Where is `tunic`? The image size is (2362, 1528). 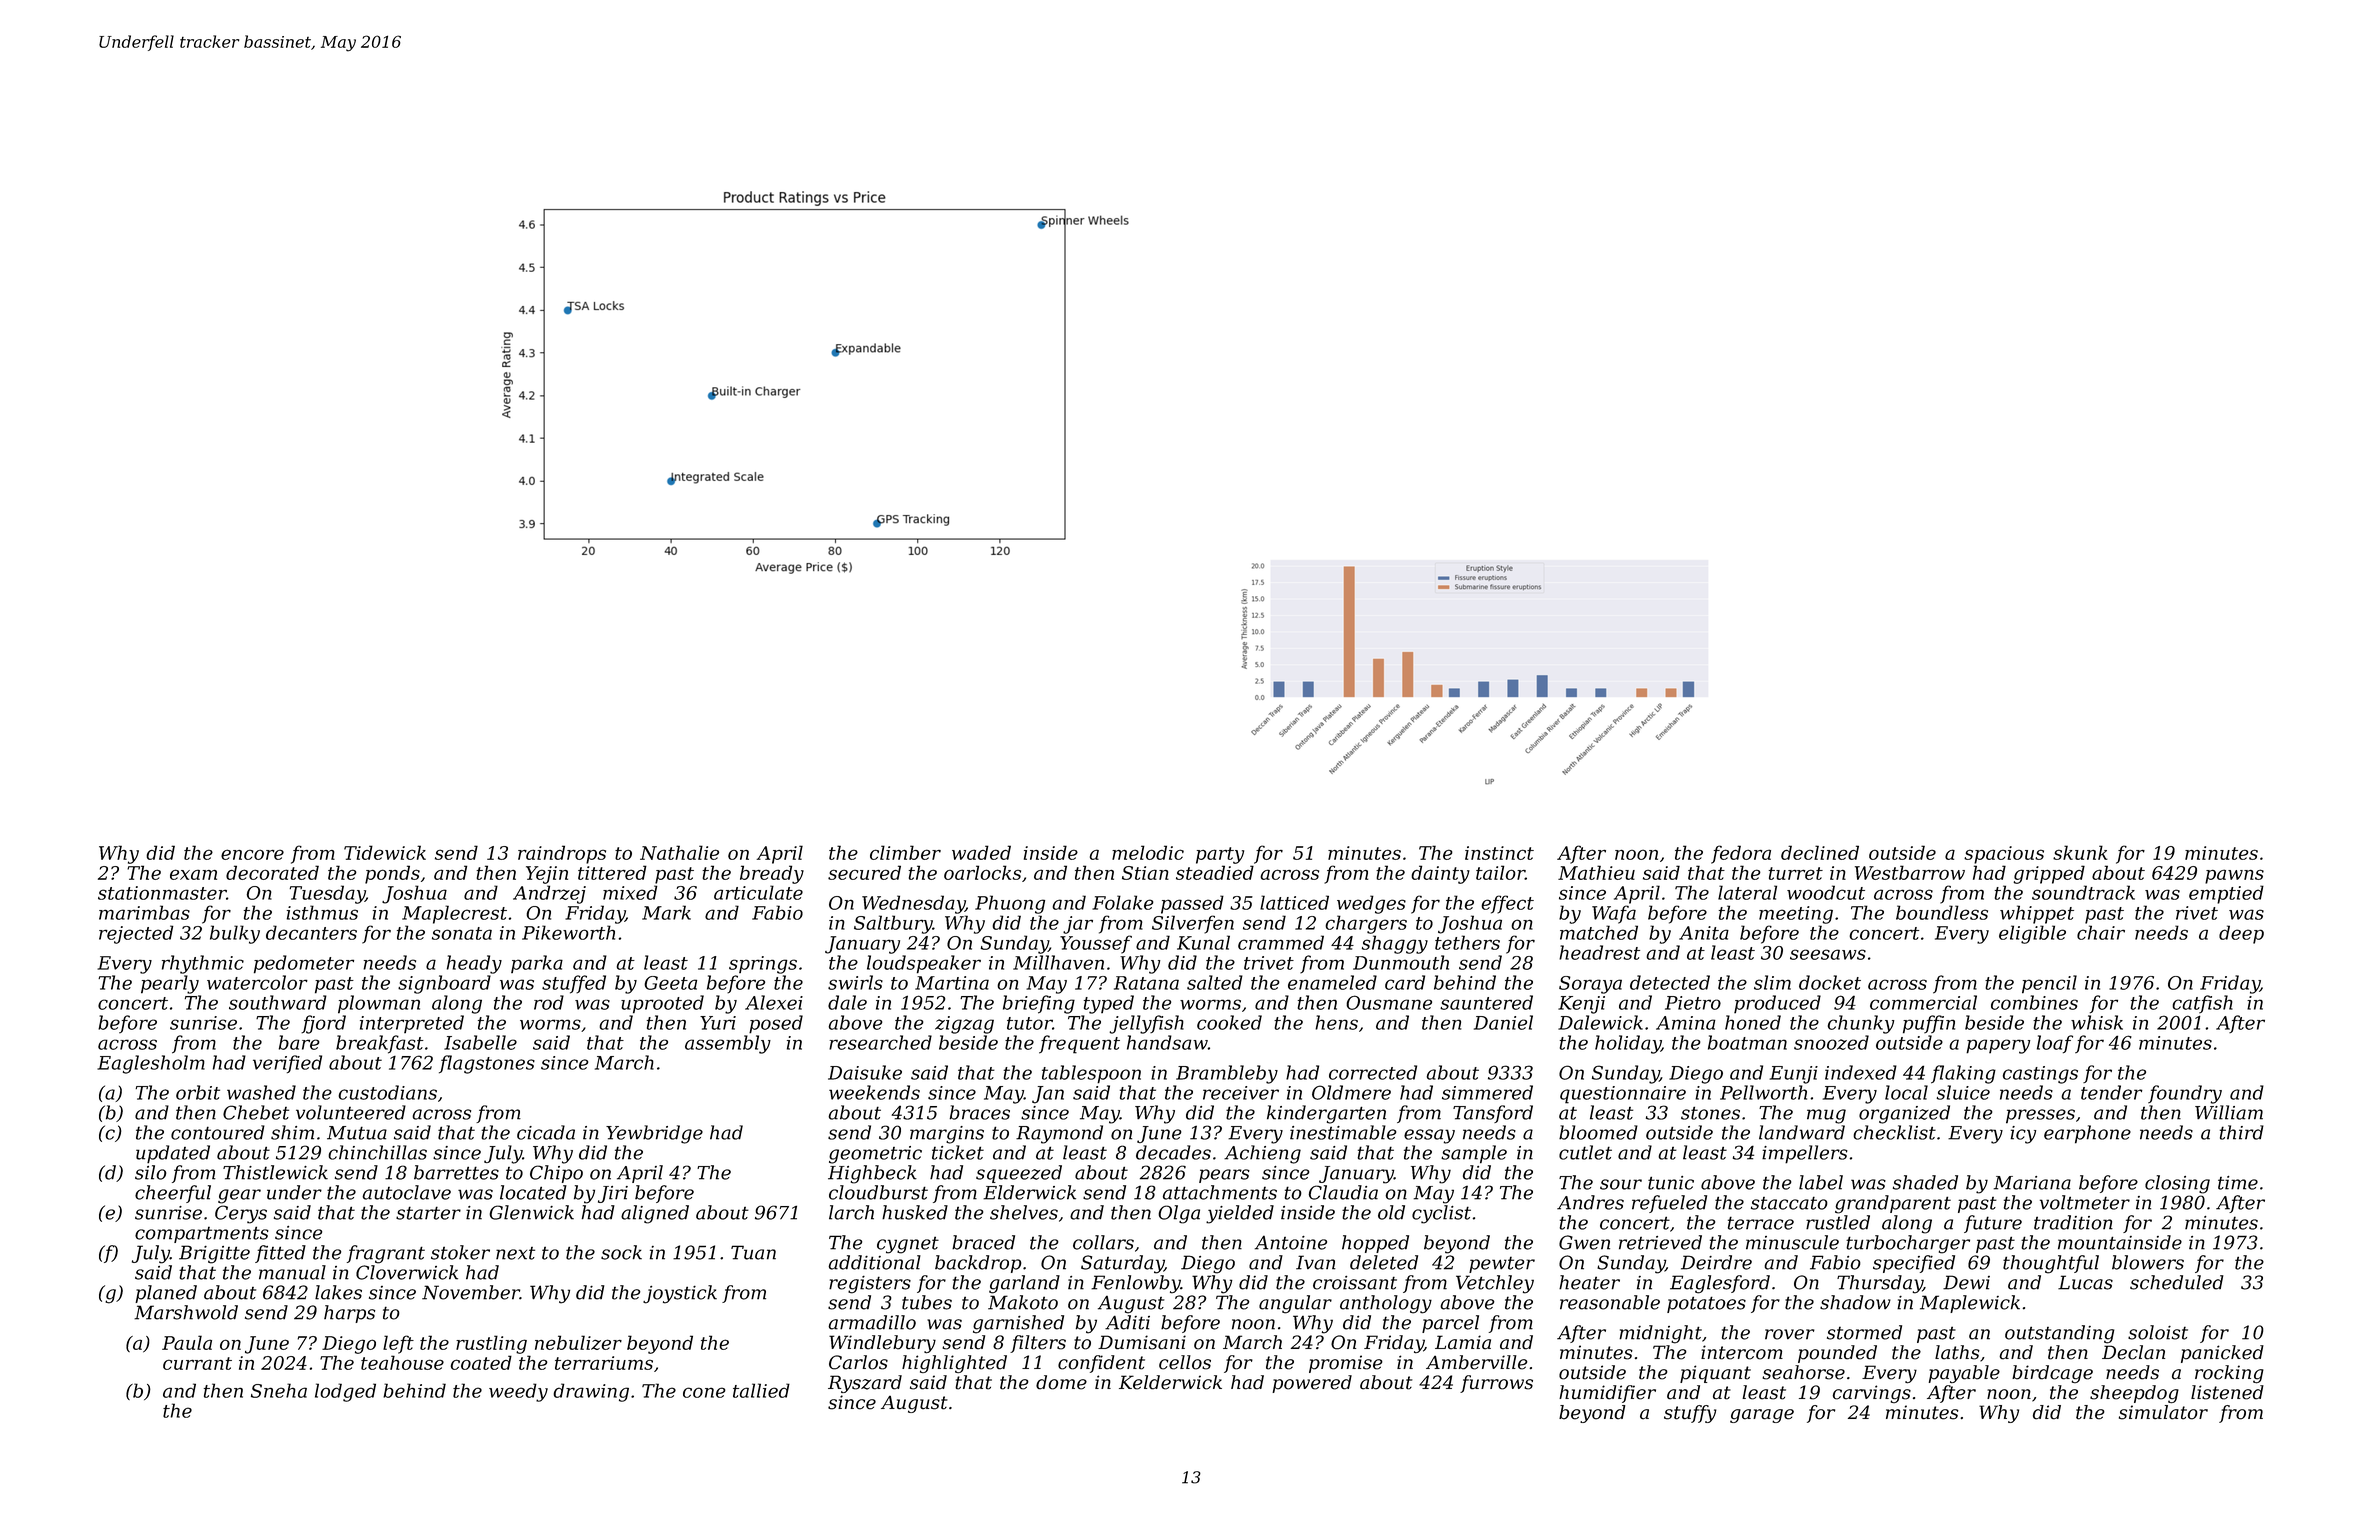
tunic is located at coordinates (1671, 1183).
